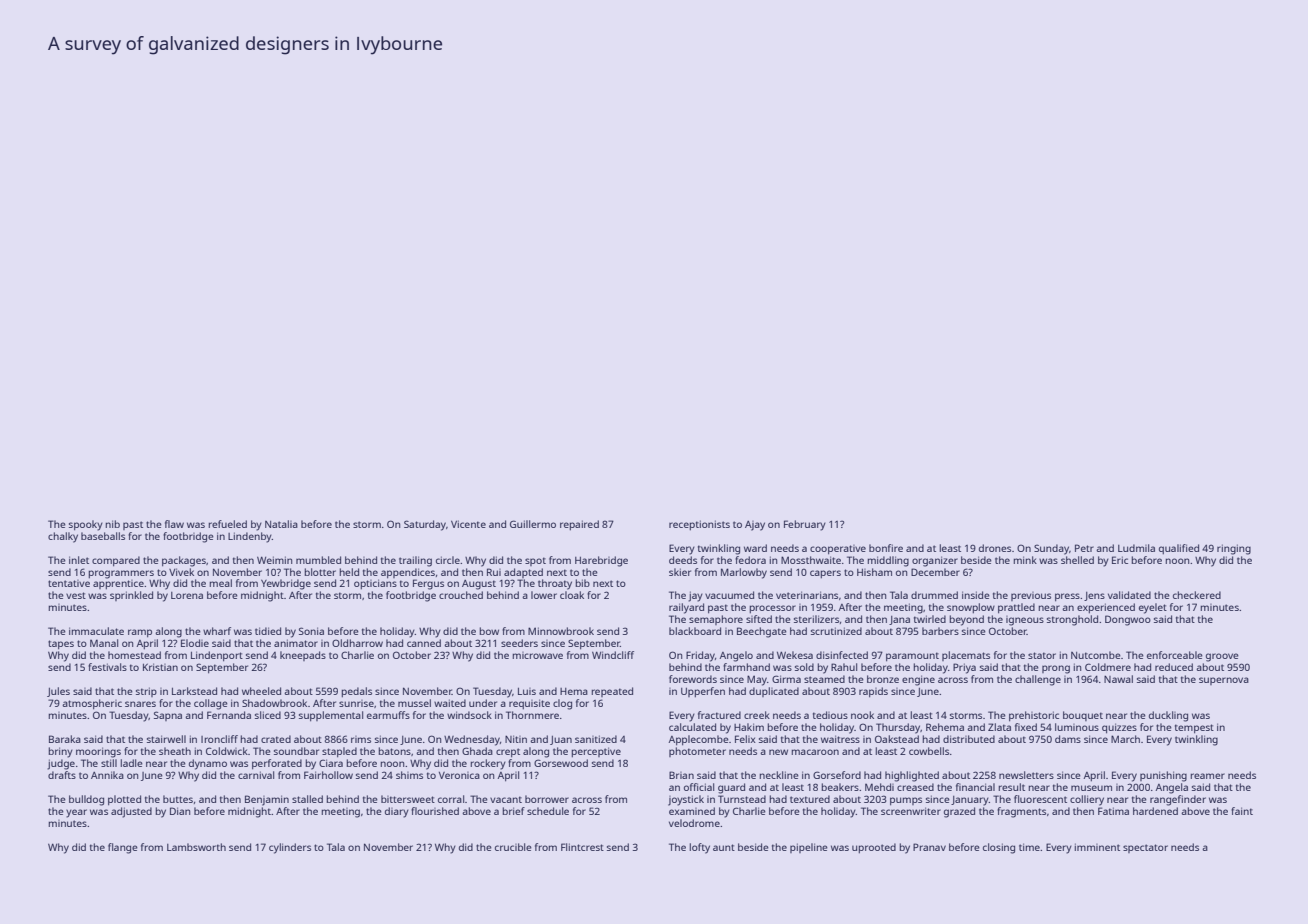 This screenshot has width=1308, height=924. I want to click on nib, so click(113, 524).
